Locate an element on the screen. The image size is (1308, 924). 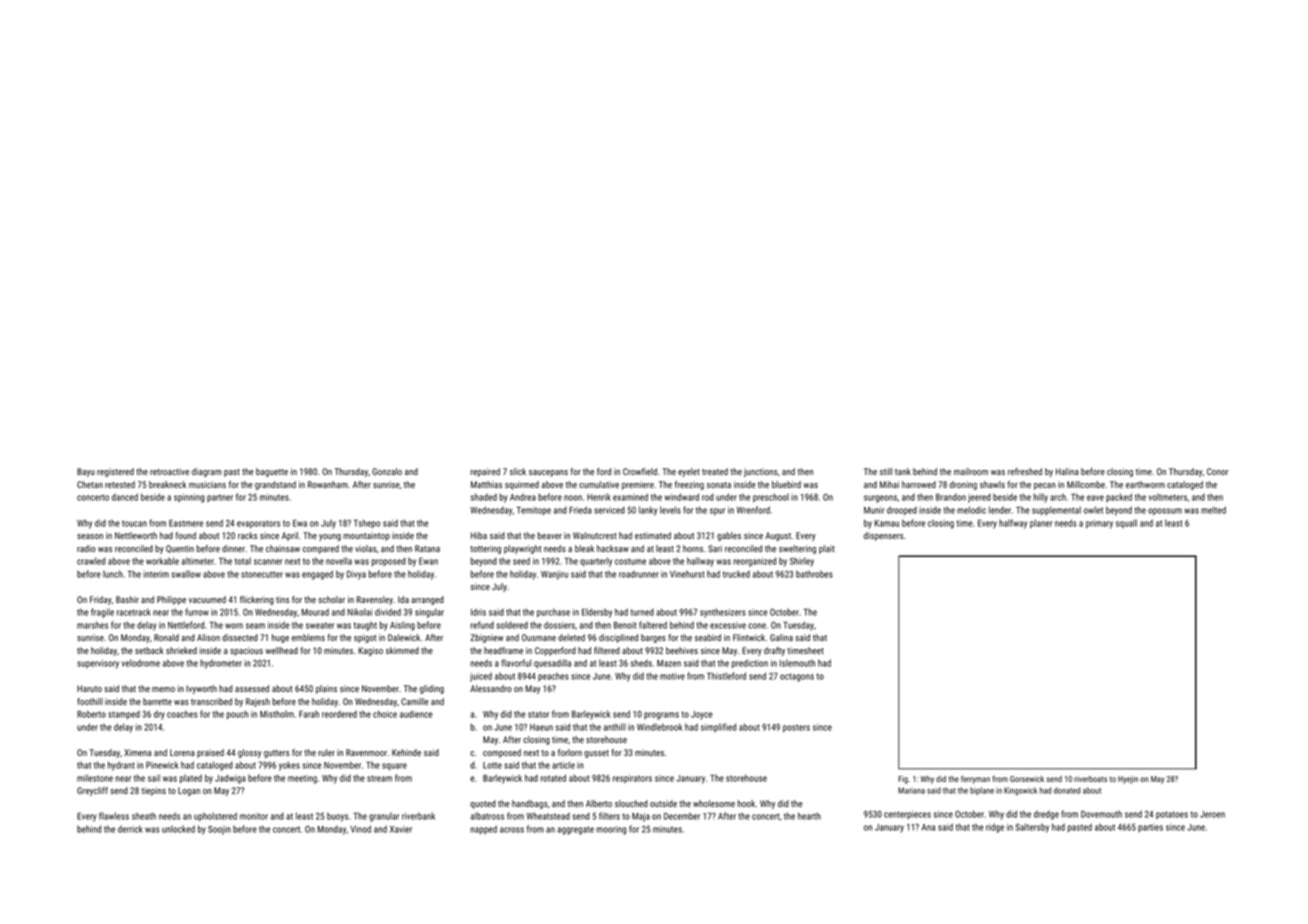
worn is located at coordinates (234, 626).
